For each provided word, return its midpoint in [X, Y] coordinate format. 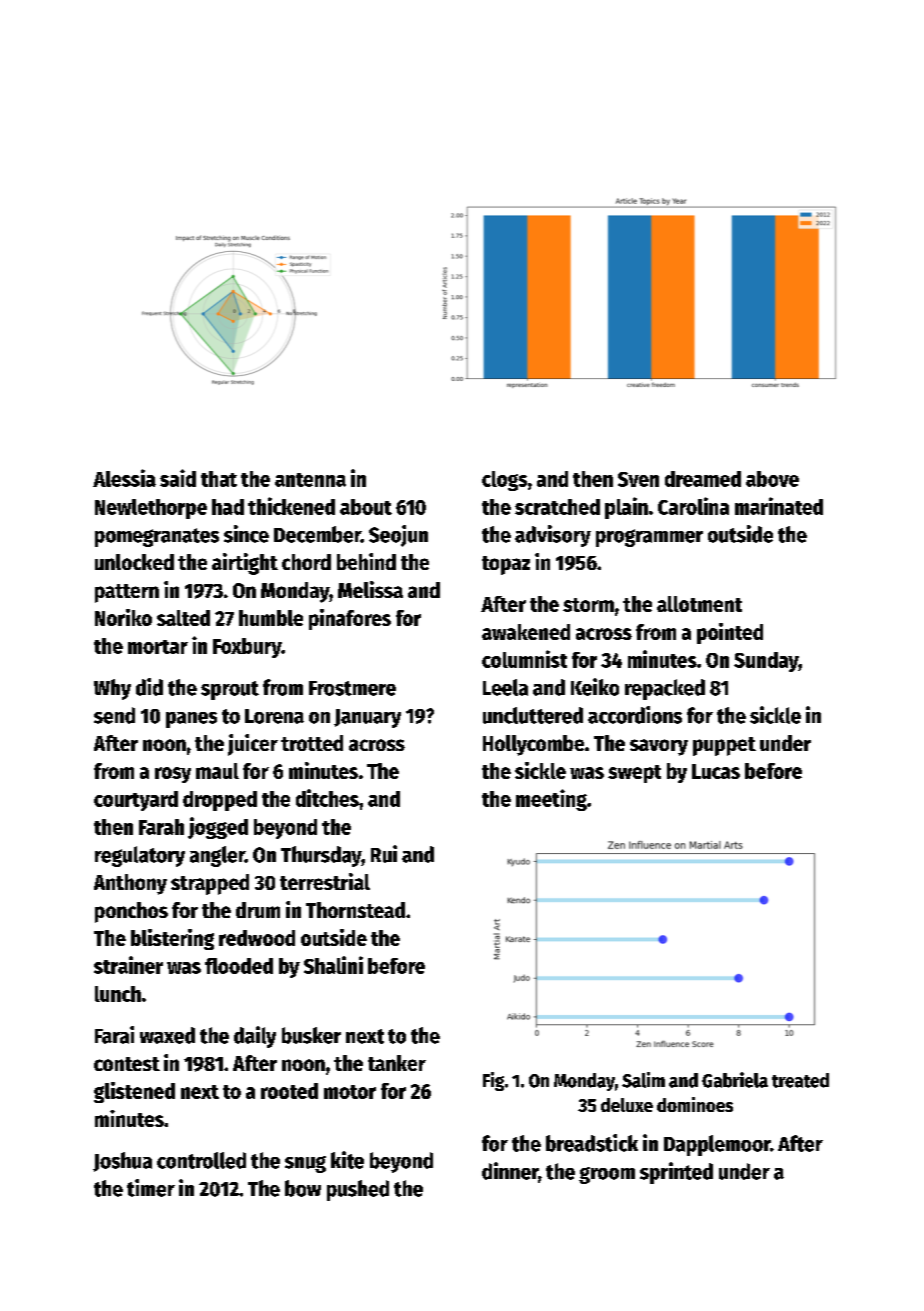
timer [151, 1188]
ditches [327, 798]
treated [800, 1080]
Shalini [333, 965]
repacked [665, 689]
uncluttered [533, 715]
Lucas [716, 771]
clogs [504, 481]
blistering [172, 939]
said [178, 478]
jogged [218, 828]
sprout [230, 690]
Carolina [693, 506]
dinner [510, 1171]
